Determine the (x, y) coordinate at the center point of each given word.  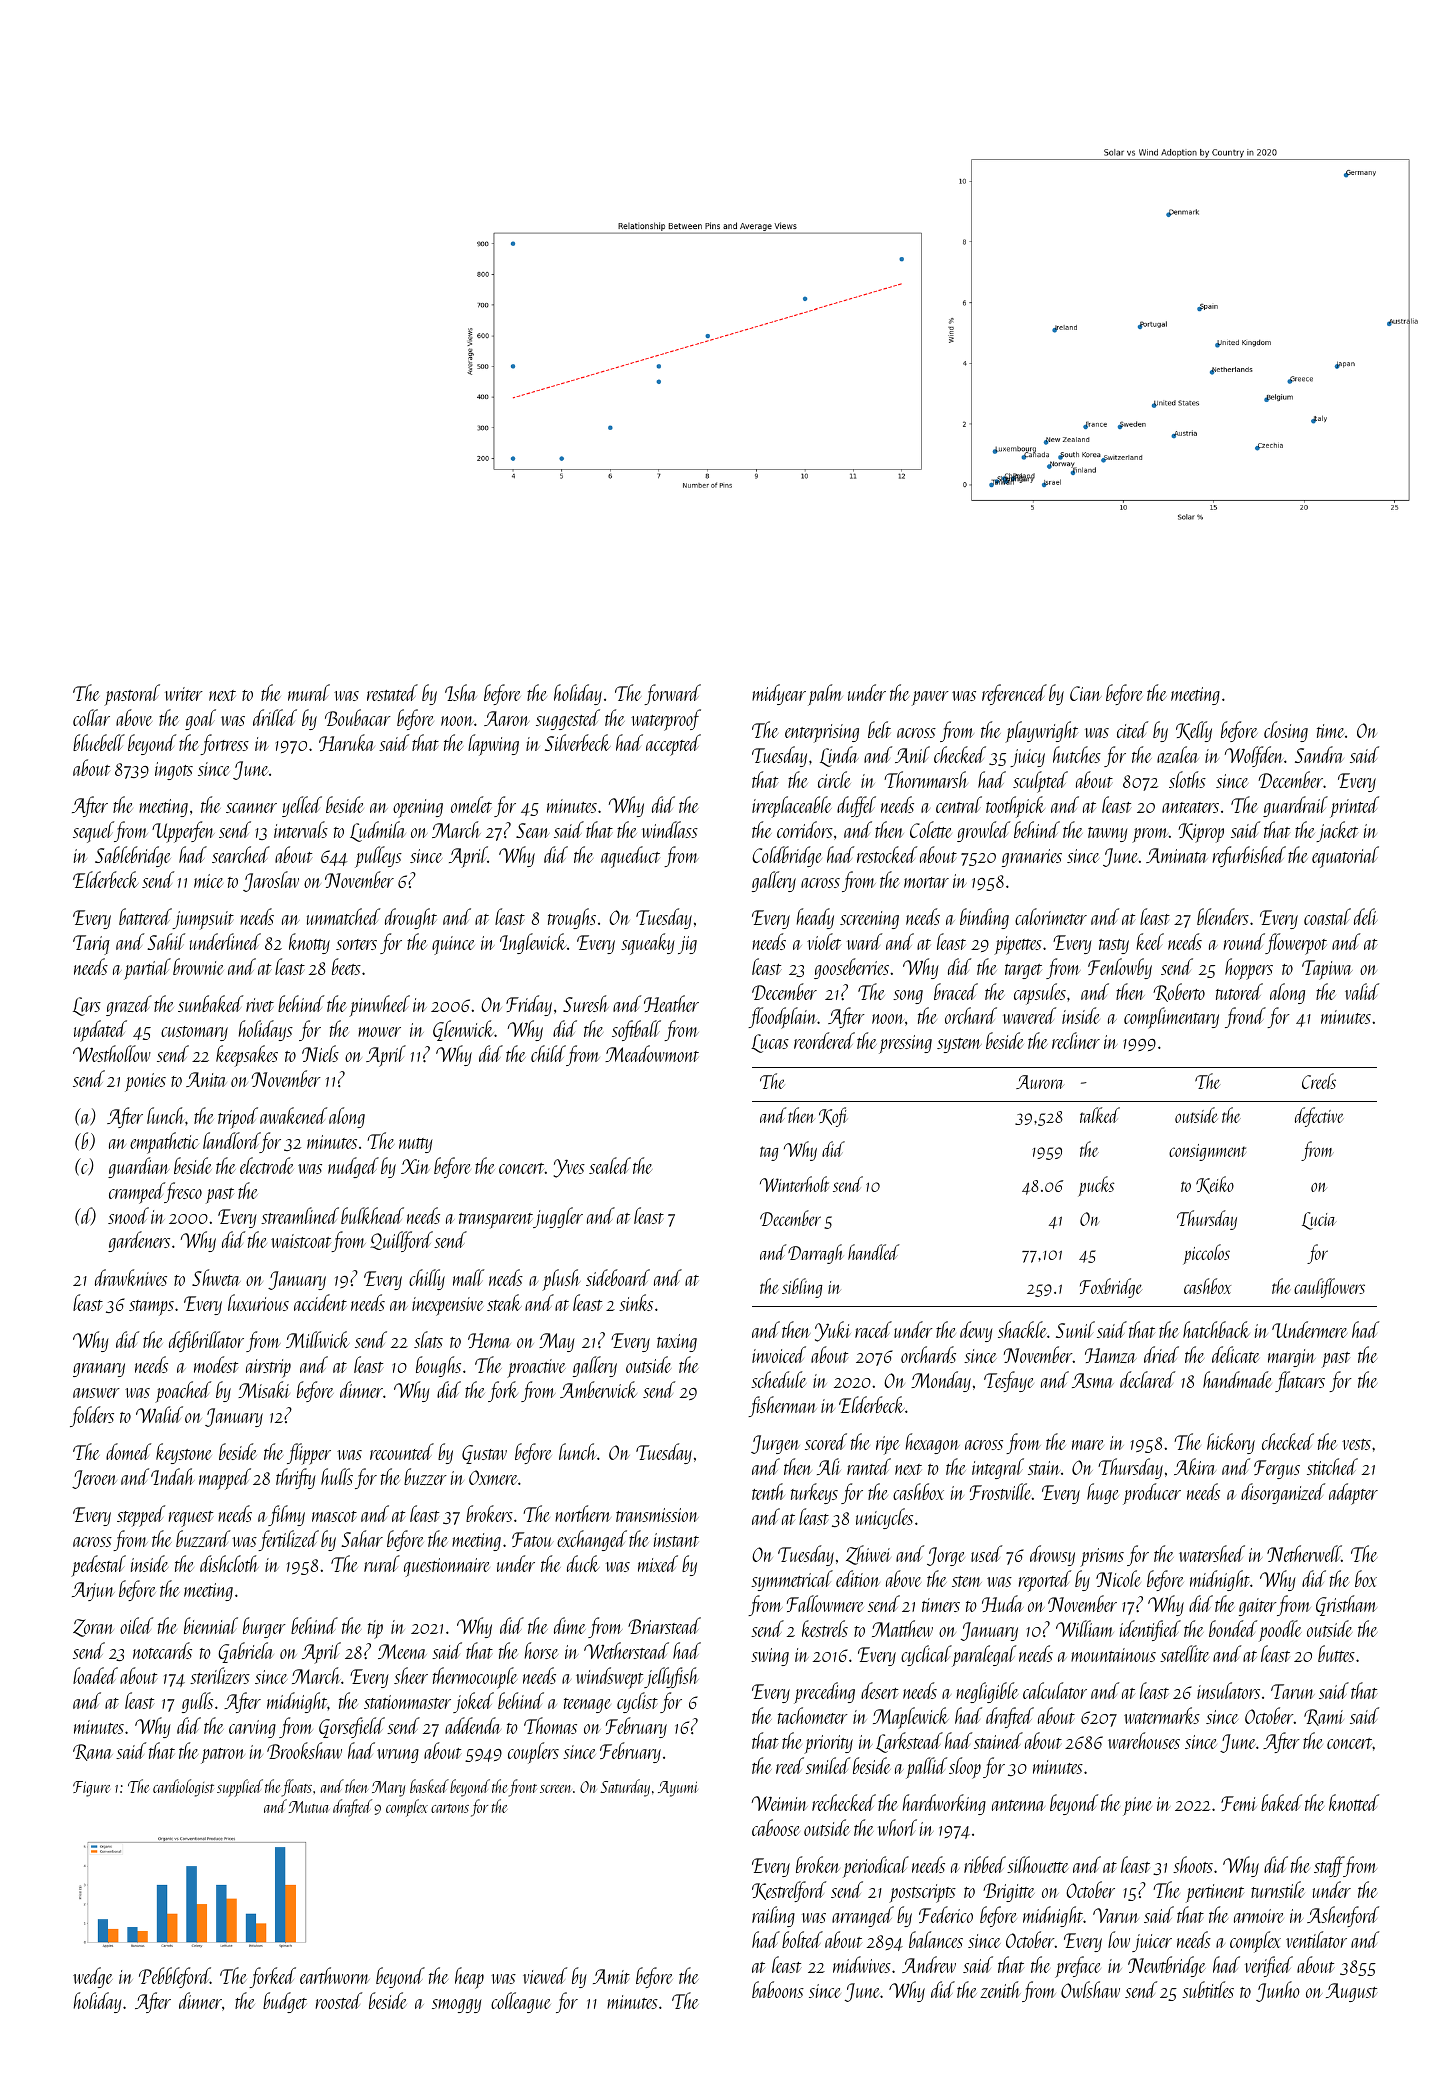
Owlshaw (1090, 1989)
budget (285, 2002)
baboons (778, 1989)
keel (1150, 941)
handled (874, 1252)
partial (147, 969)
